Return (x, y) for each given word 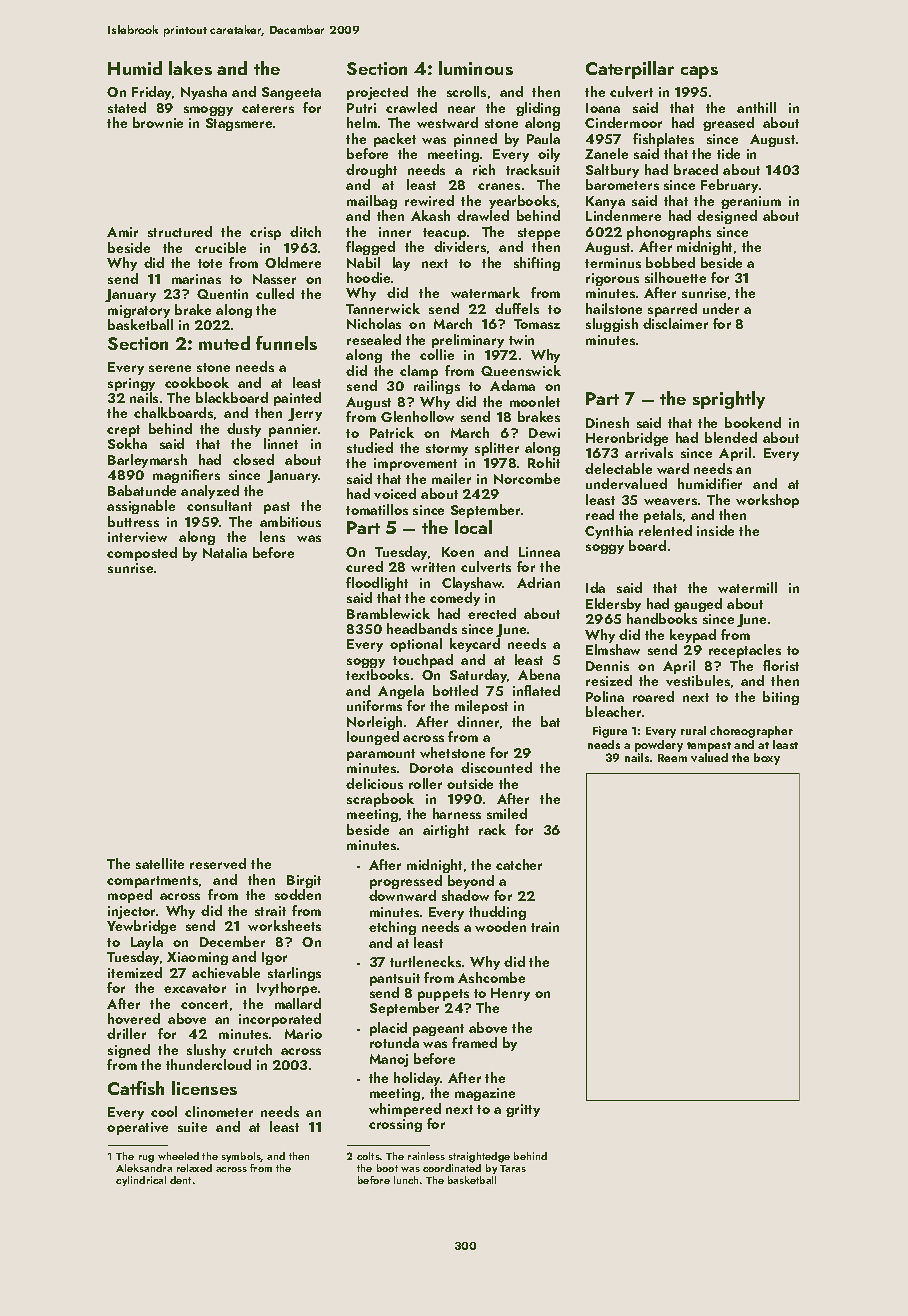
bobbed (670, 262)
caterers (268, 108)
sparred (672, 310)
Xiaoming (197, 958)
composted (142, 554)
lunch (406, 1180)
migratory (139, 311)
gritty (523, 1110)
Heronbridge (627, 439)
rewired (429, 200)
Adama (512, 385)
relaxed (194, 1168)
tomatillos (377, 509)
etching (392, 928)
